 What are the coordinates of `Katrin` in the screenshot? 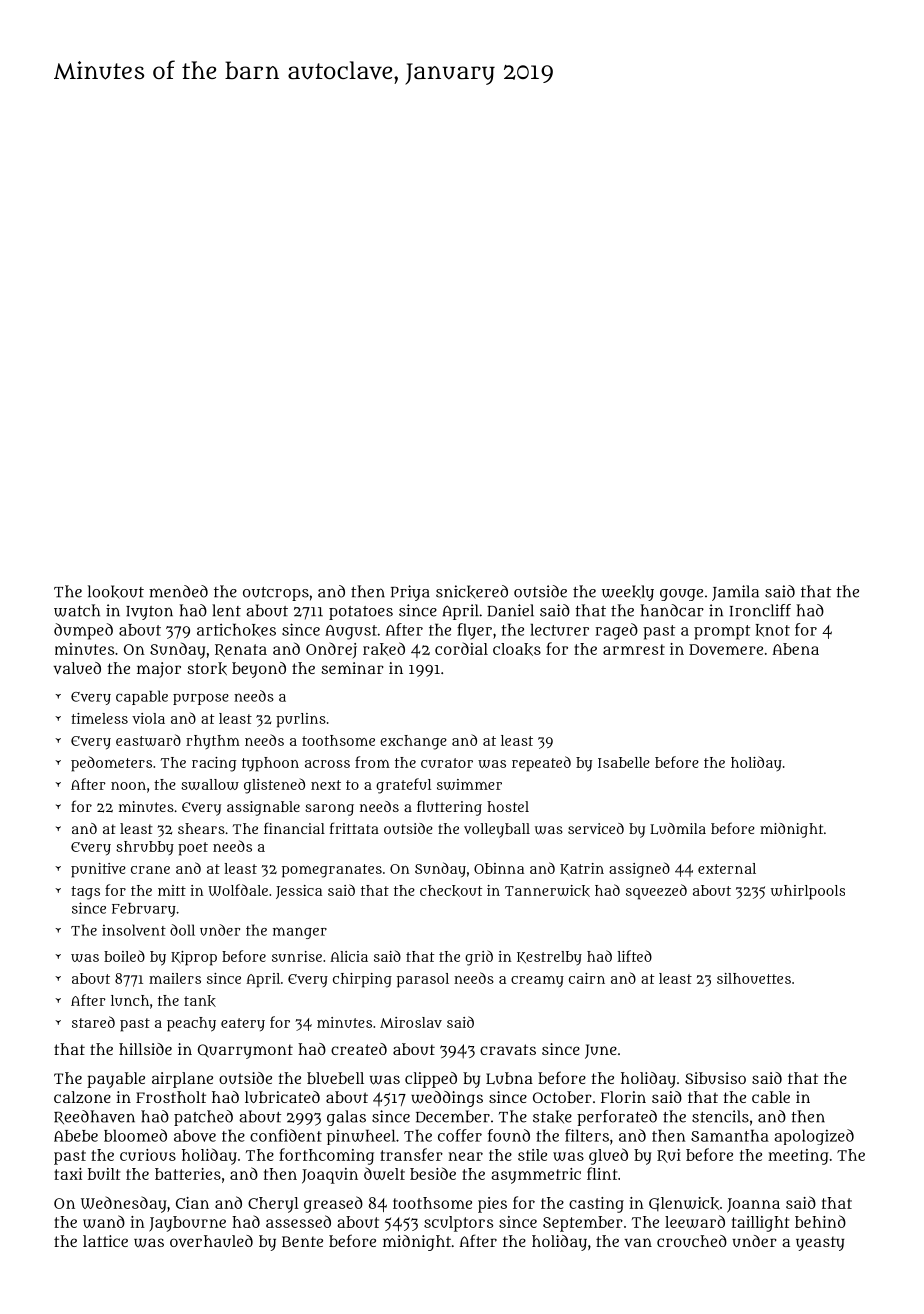 It's located at (582, 869).
